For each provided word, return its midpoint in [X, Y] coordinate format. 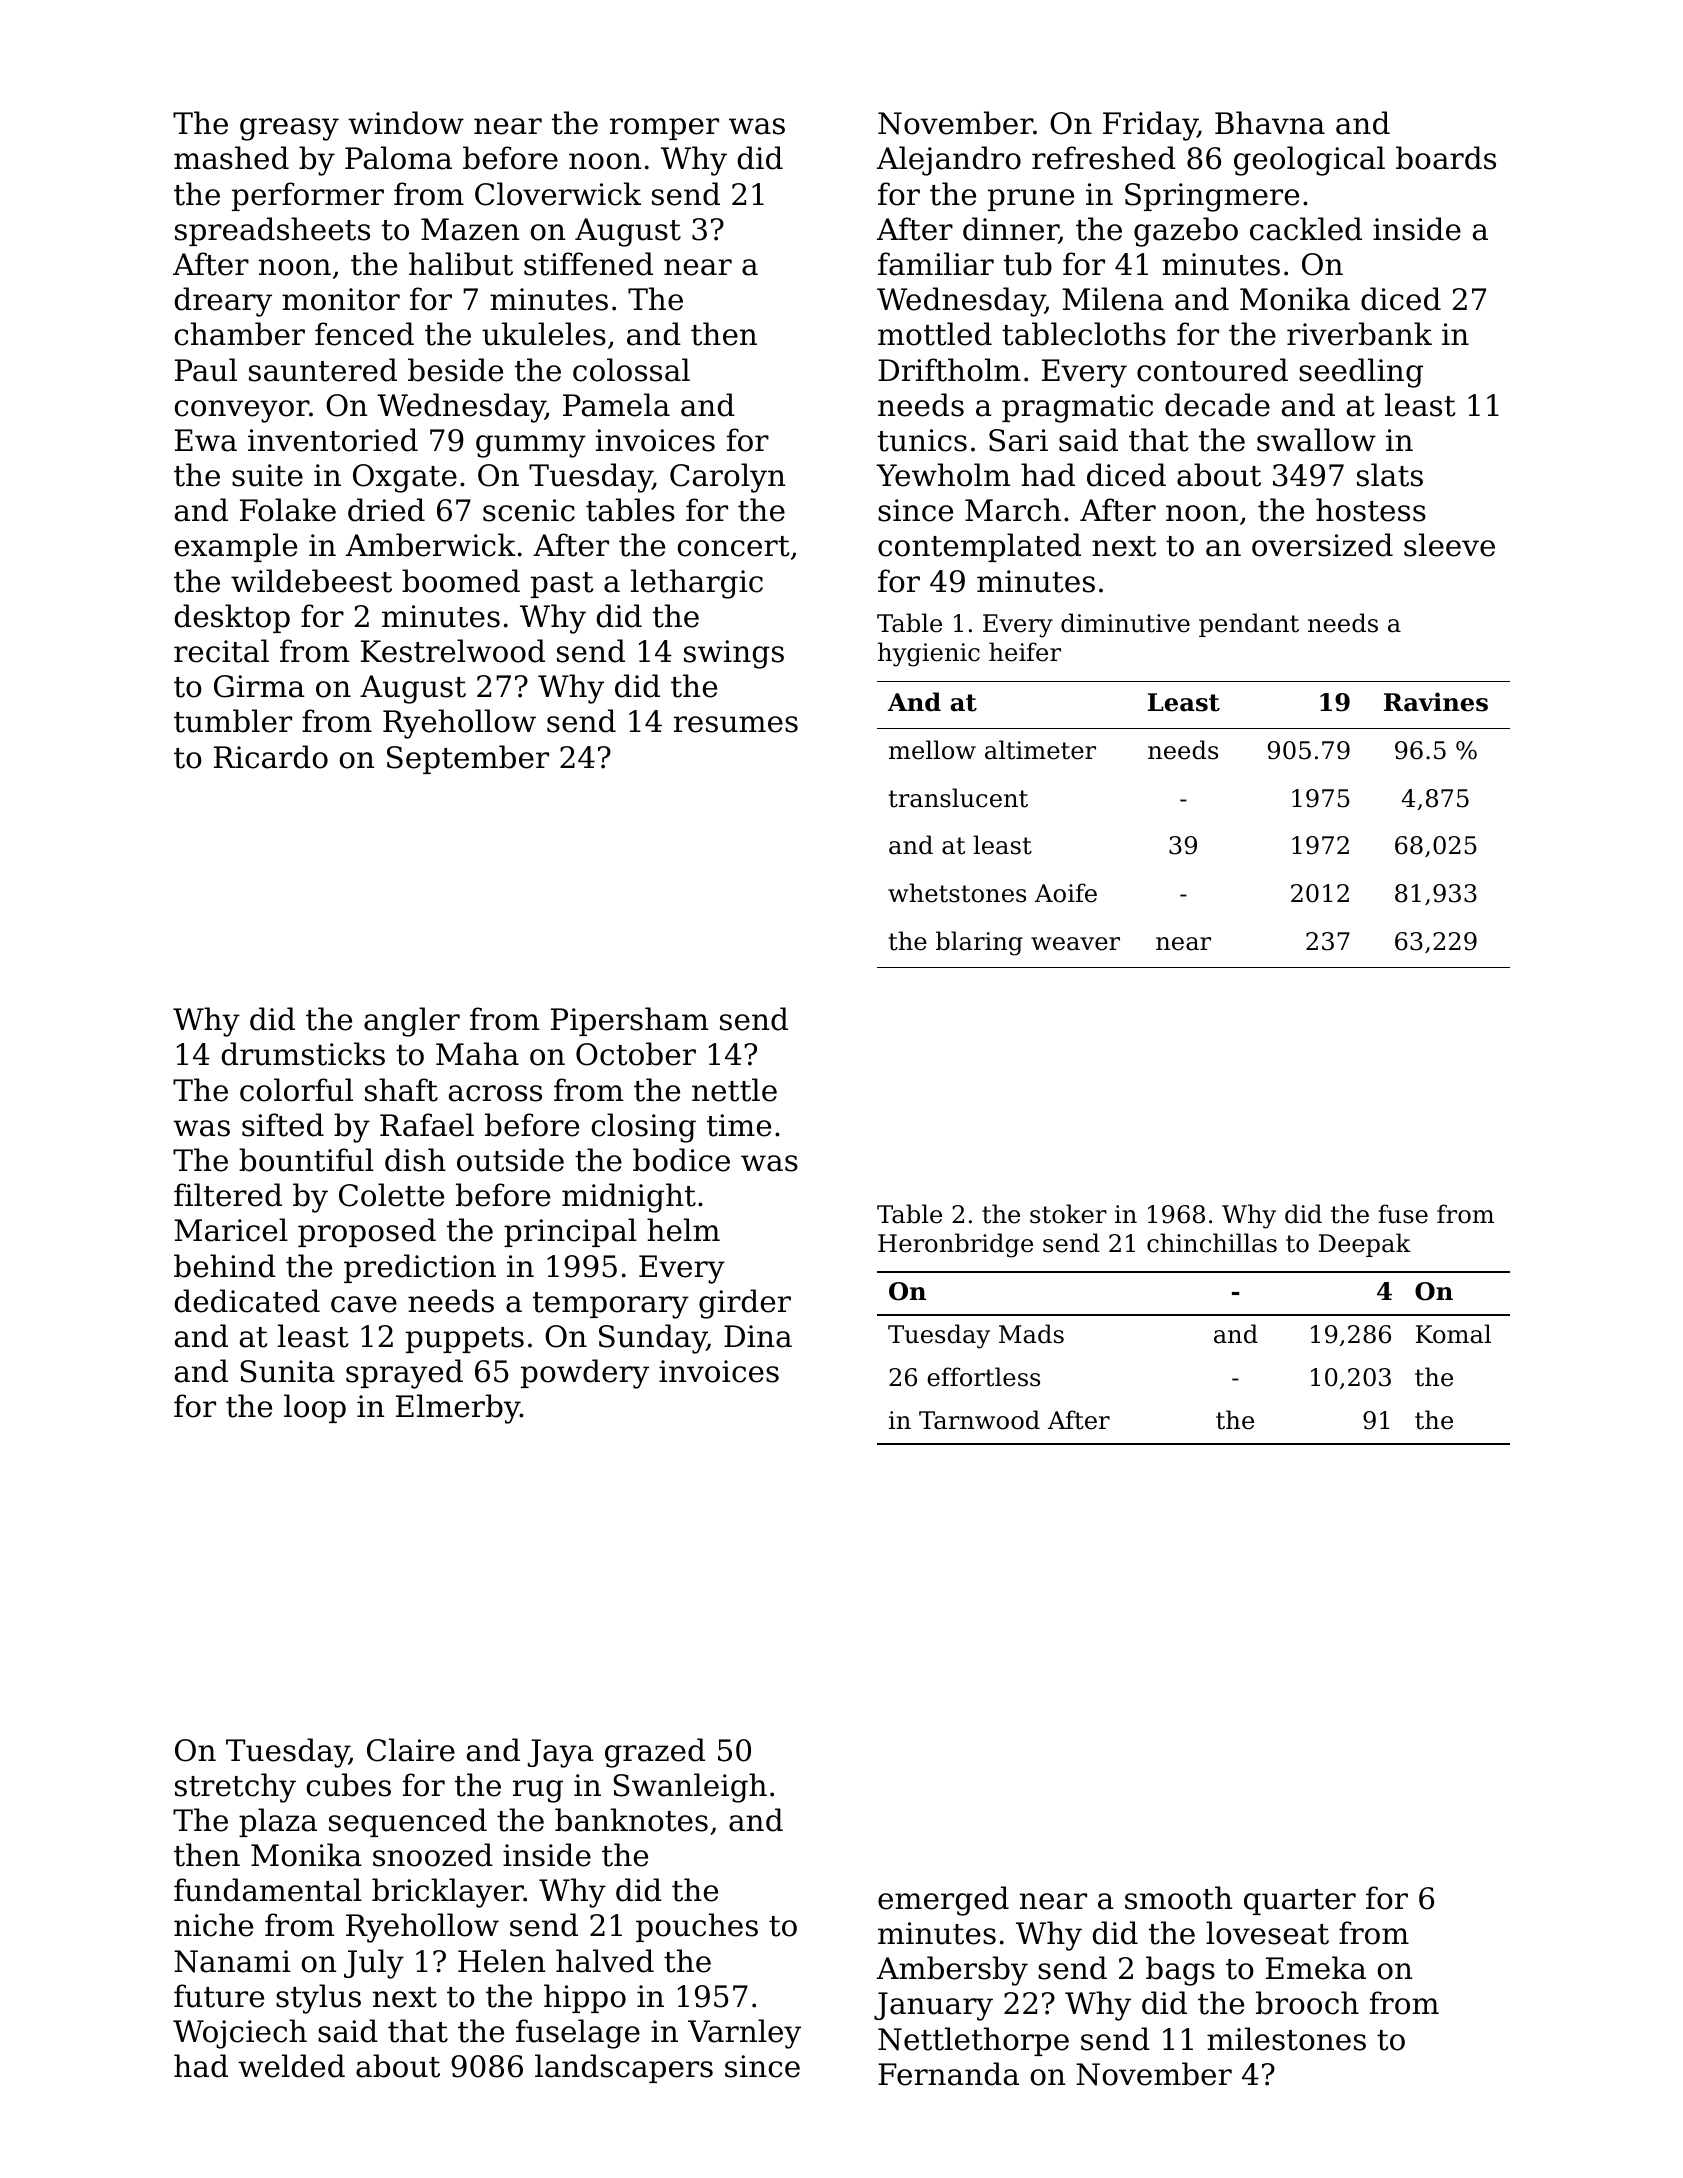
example [236, 547]
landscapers [624, 2068]
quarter [1300, 1902]
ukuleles [544, 334]
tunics [922, 440]
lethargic [697, 584]
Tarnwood [979, 1420]
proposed [367, 1232]
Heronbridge [955, 1245]
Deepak [1365, 1245]
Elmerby [458, 1409]
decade [1217, 405]
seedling [1361, 373]
